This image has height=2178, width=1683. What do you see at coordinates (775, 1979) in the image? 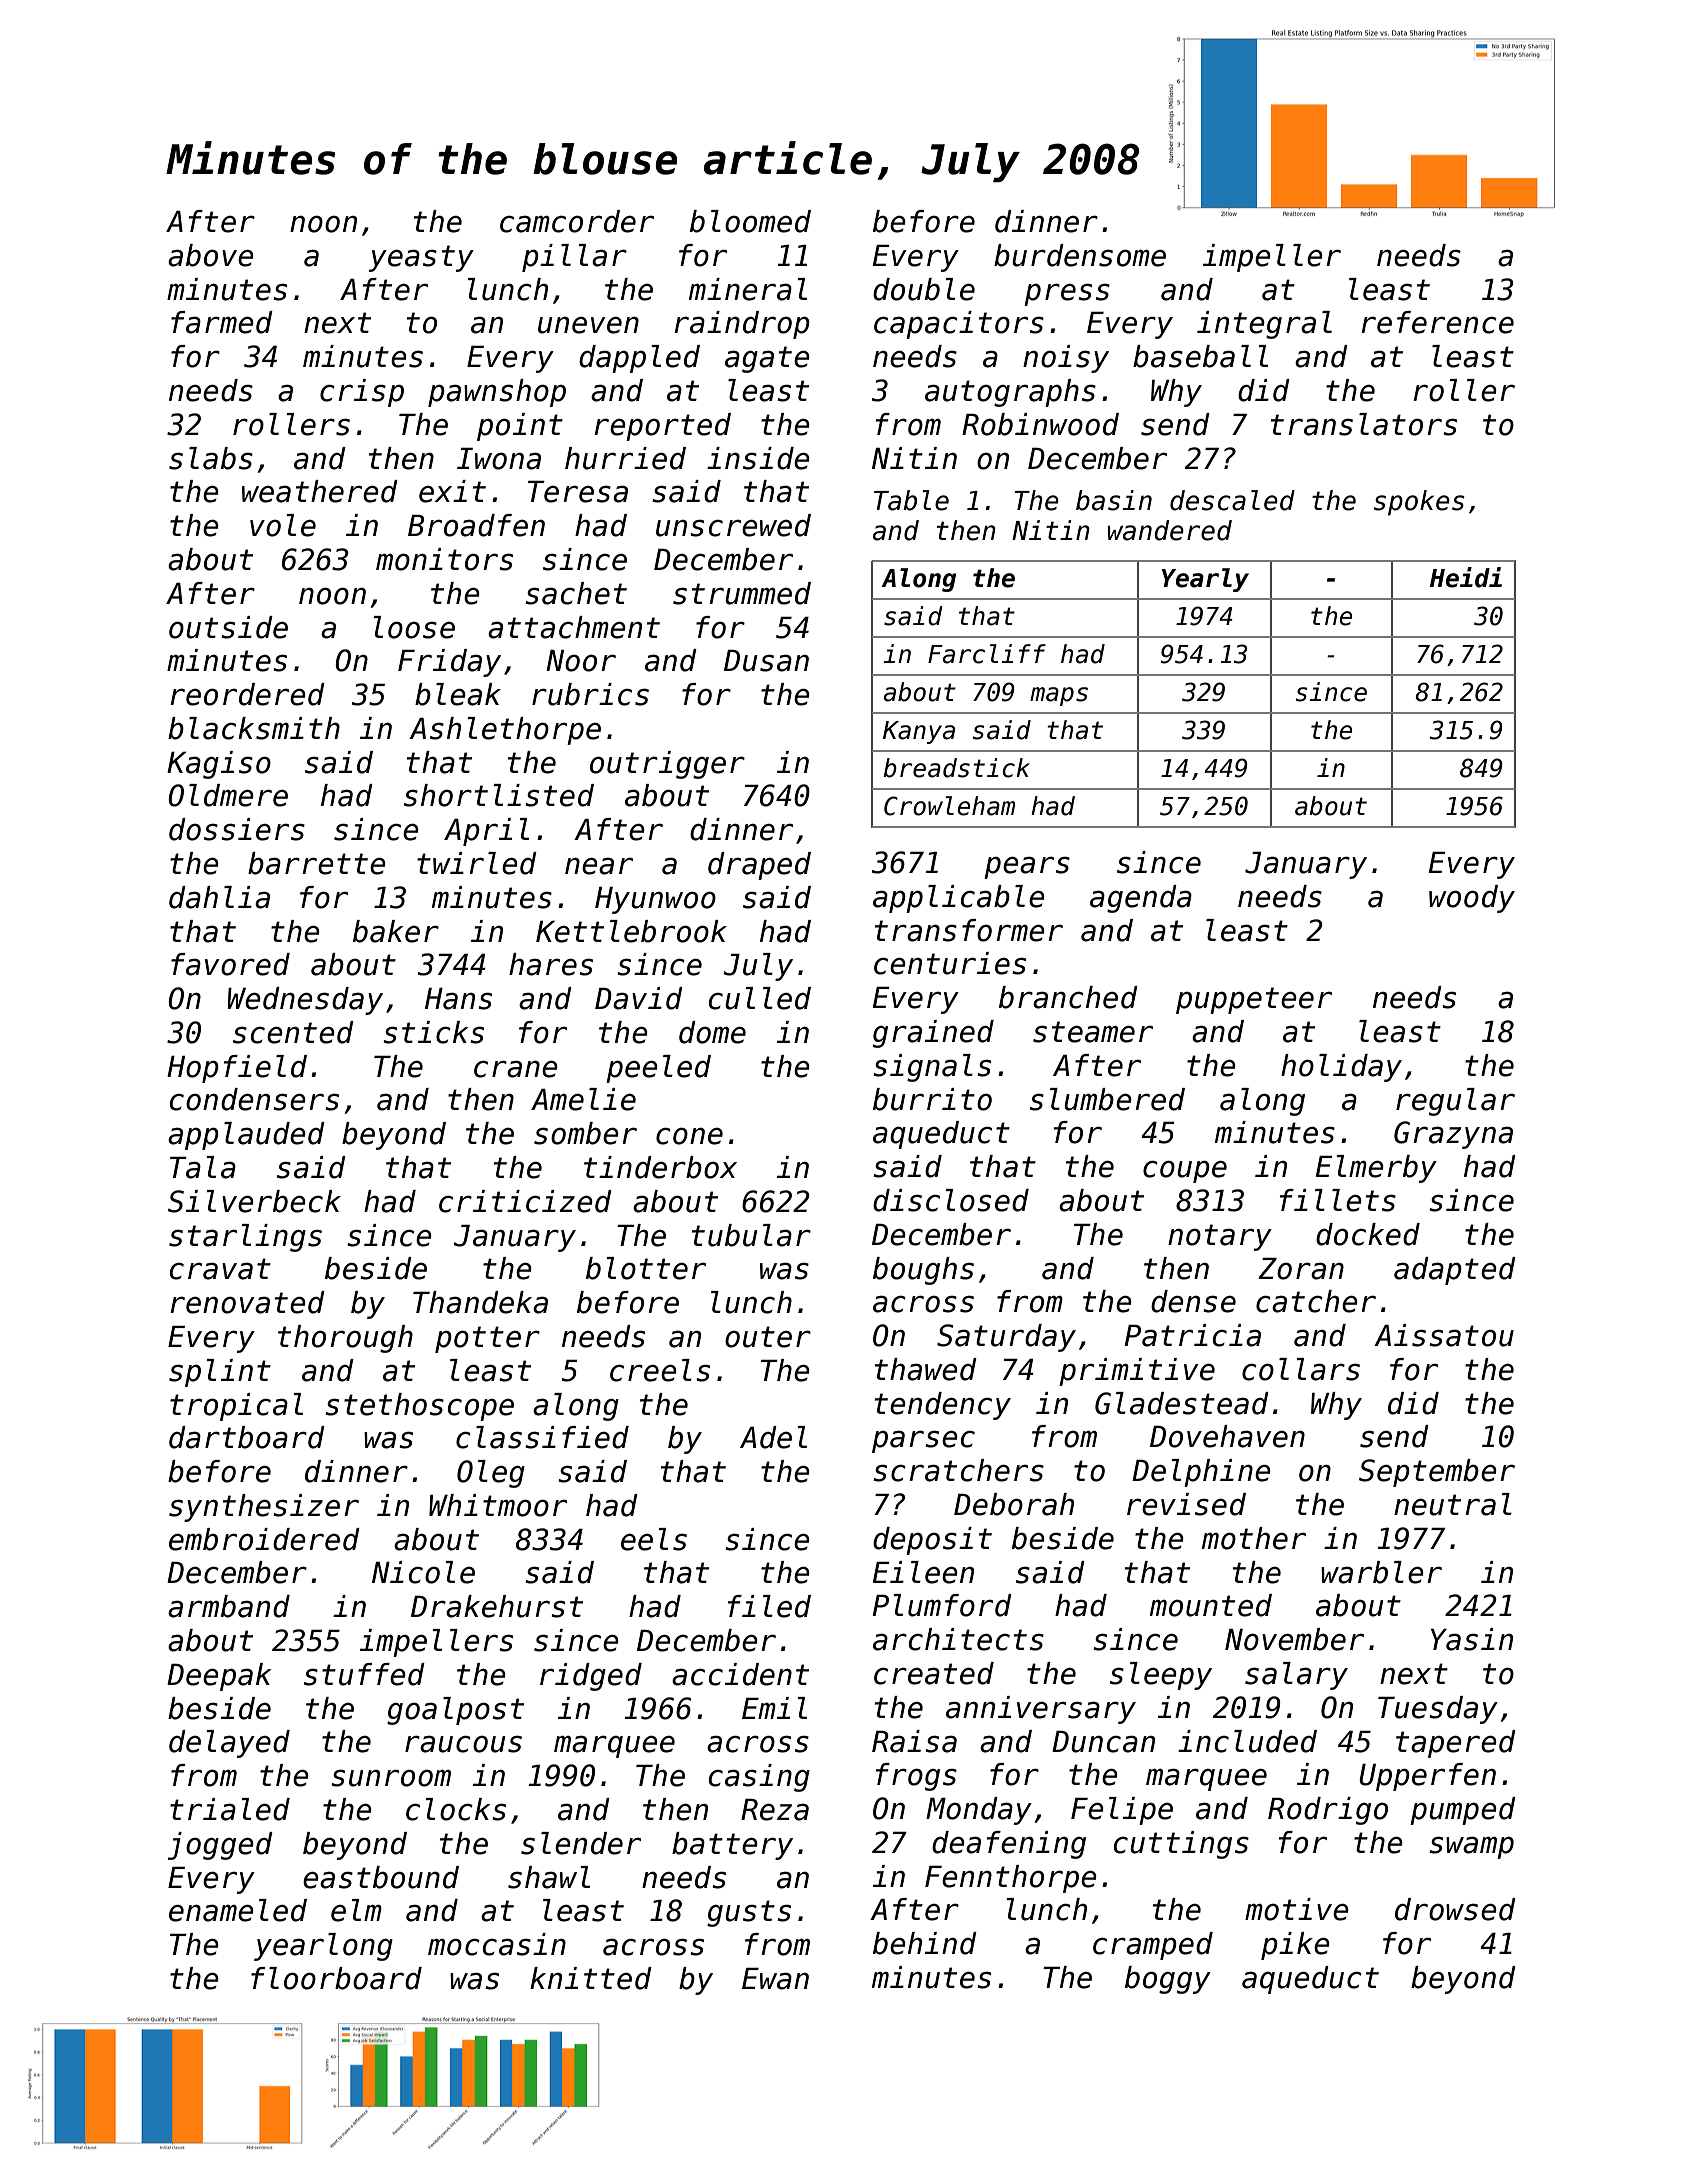
I see `Ewan` at bounding box center [775, 1979].
